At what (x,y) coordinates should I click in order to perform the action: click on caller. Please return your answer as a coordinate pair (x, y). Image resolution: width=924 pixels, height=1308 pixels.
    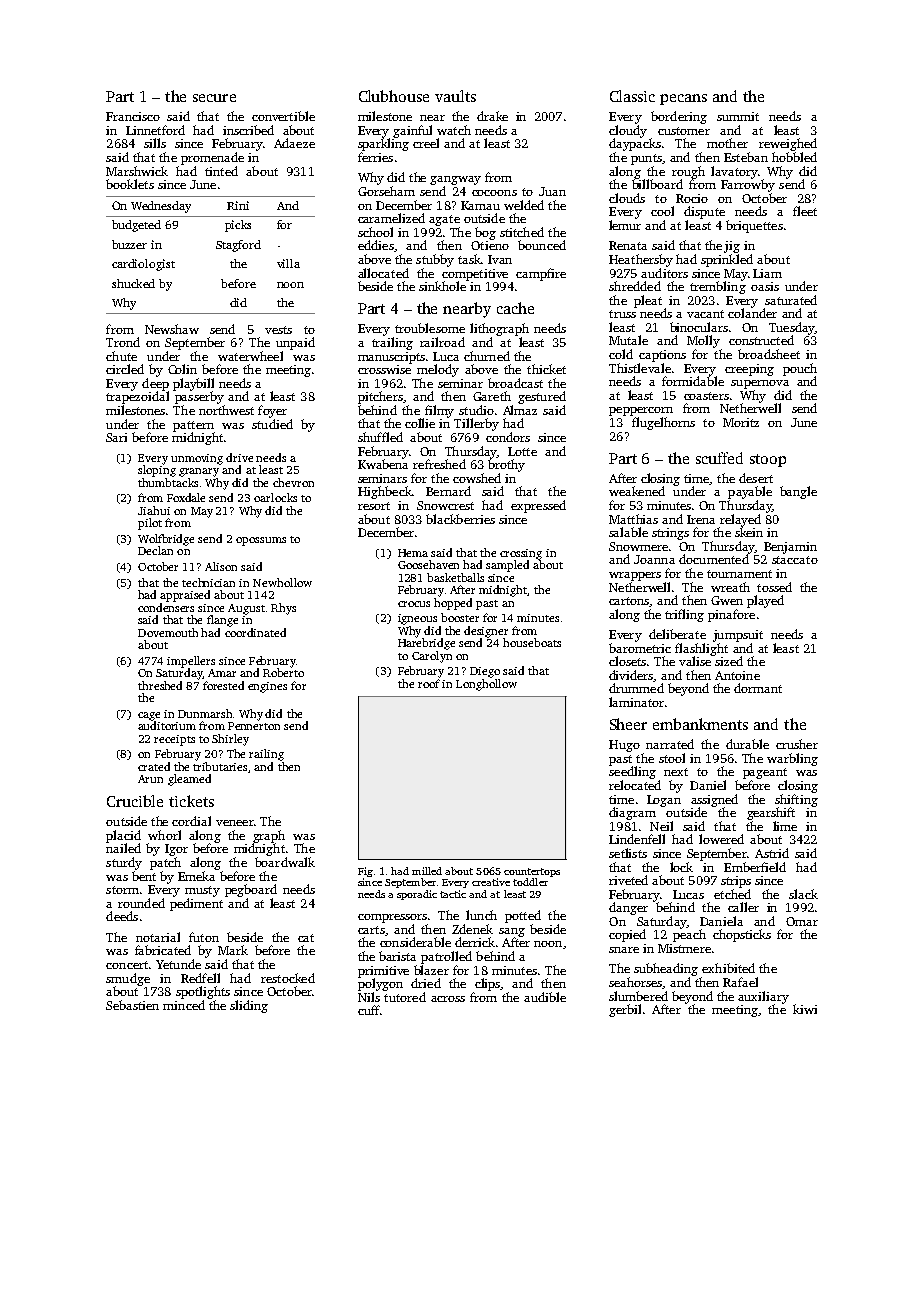
    Looking at the image, I should click on (743, 907).
